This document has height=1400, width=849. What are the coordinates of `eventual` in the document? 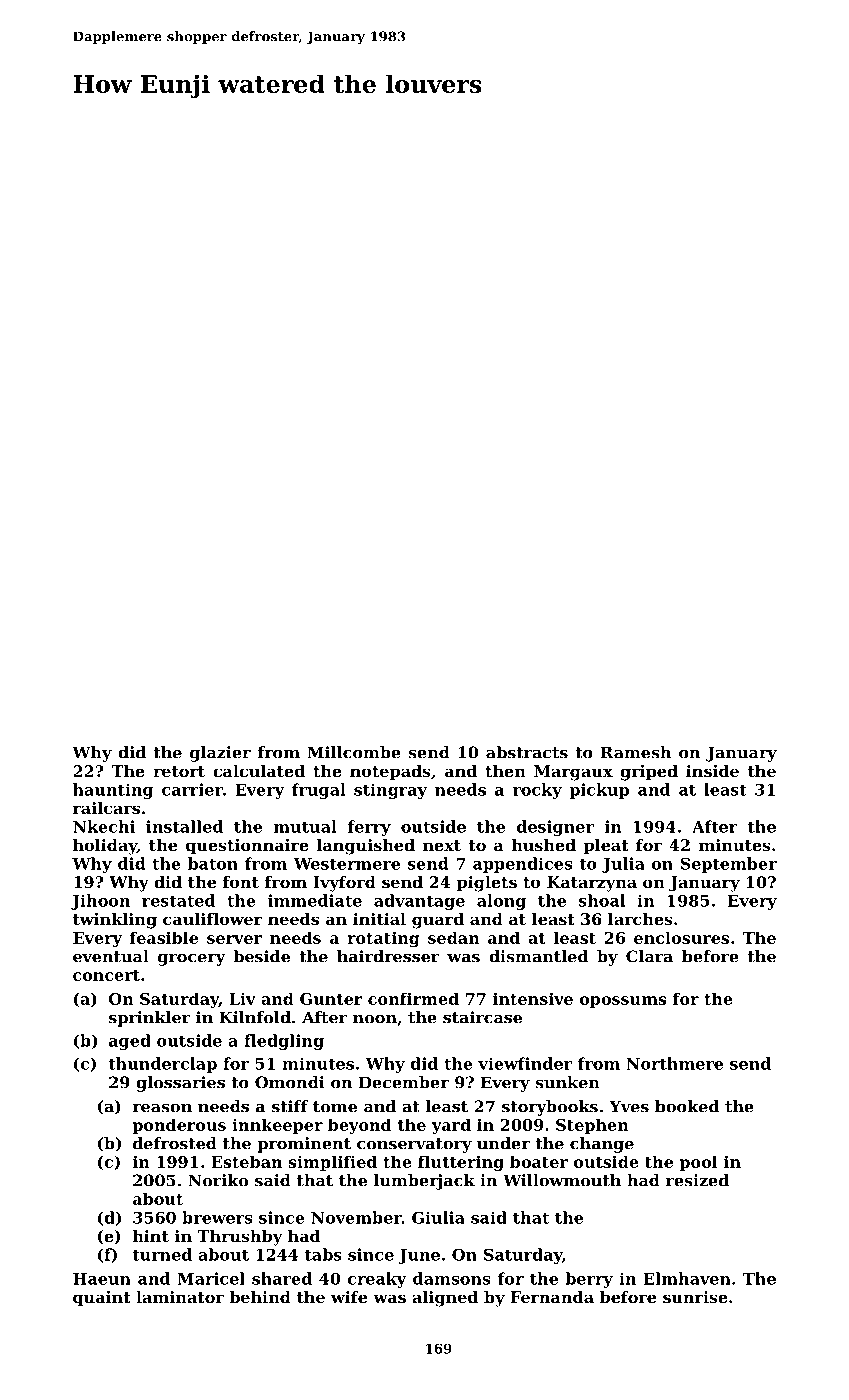 It's located at (111, 956).
